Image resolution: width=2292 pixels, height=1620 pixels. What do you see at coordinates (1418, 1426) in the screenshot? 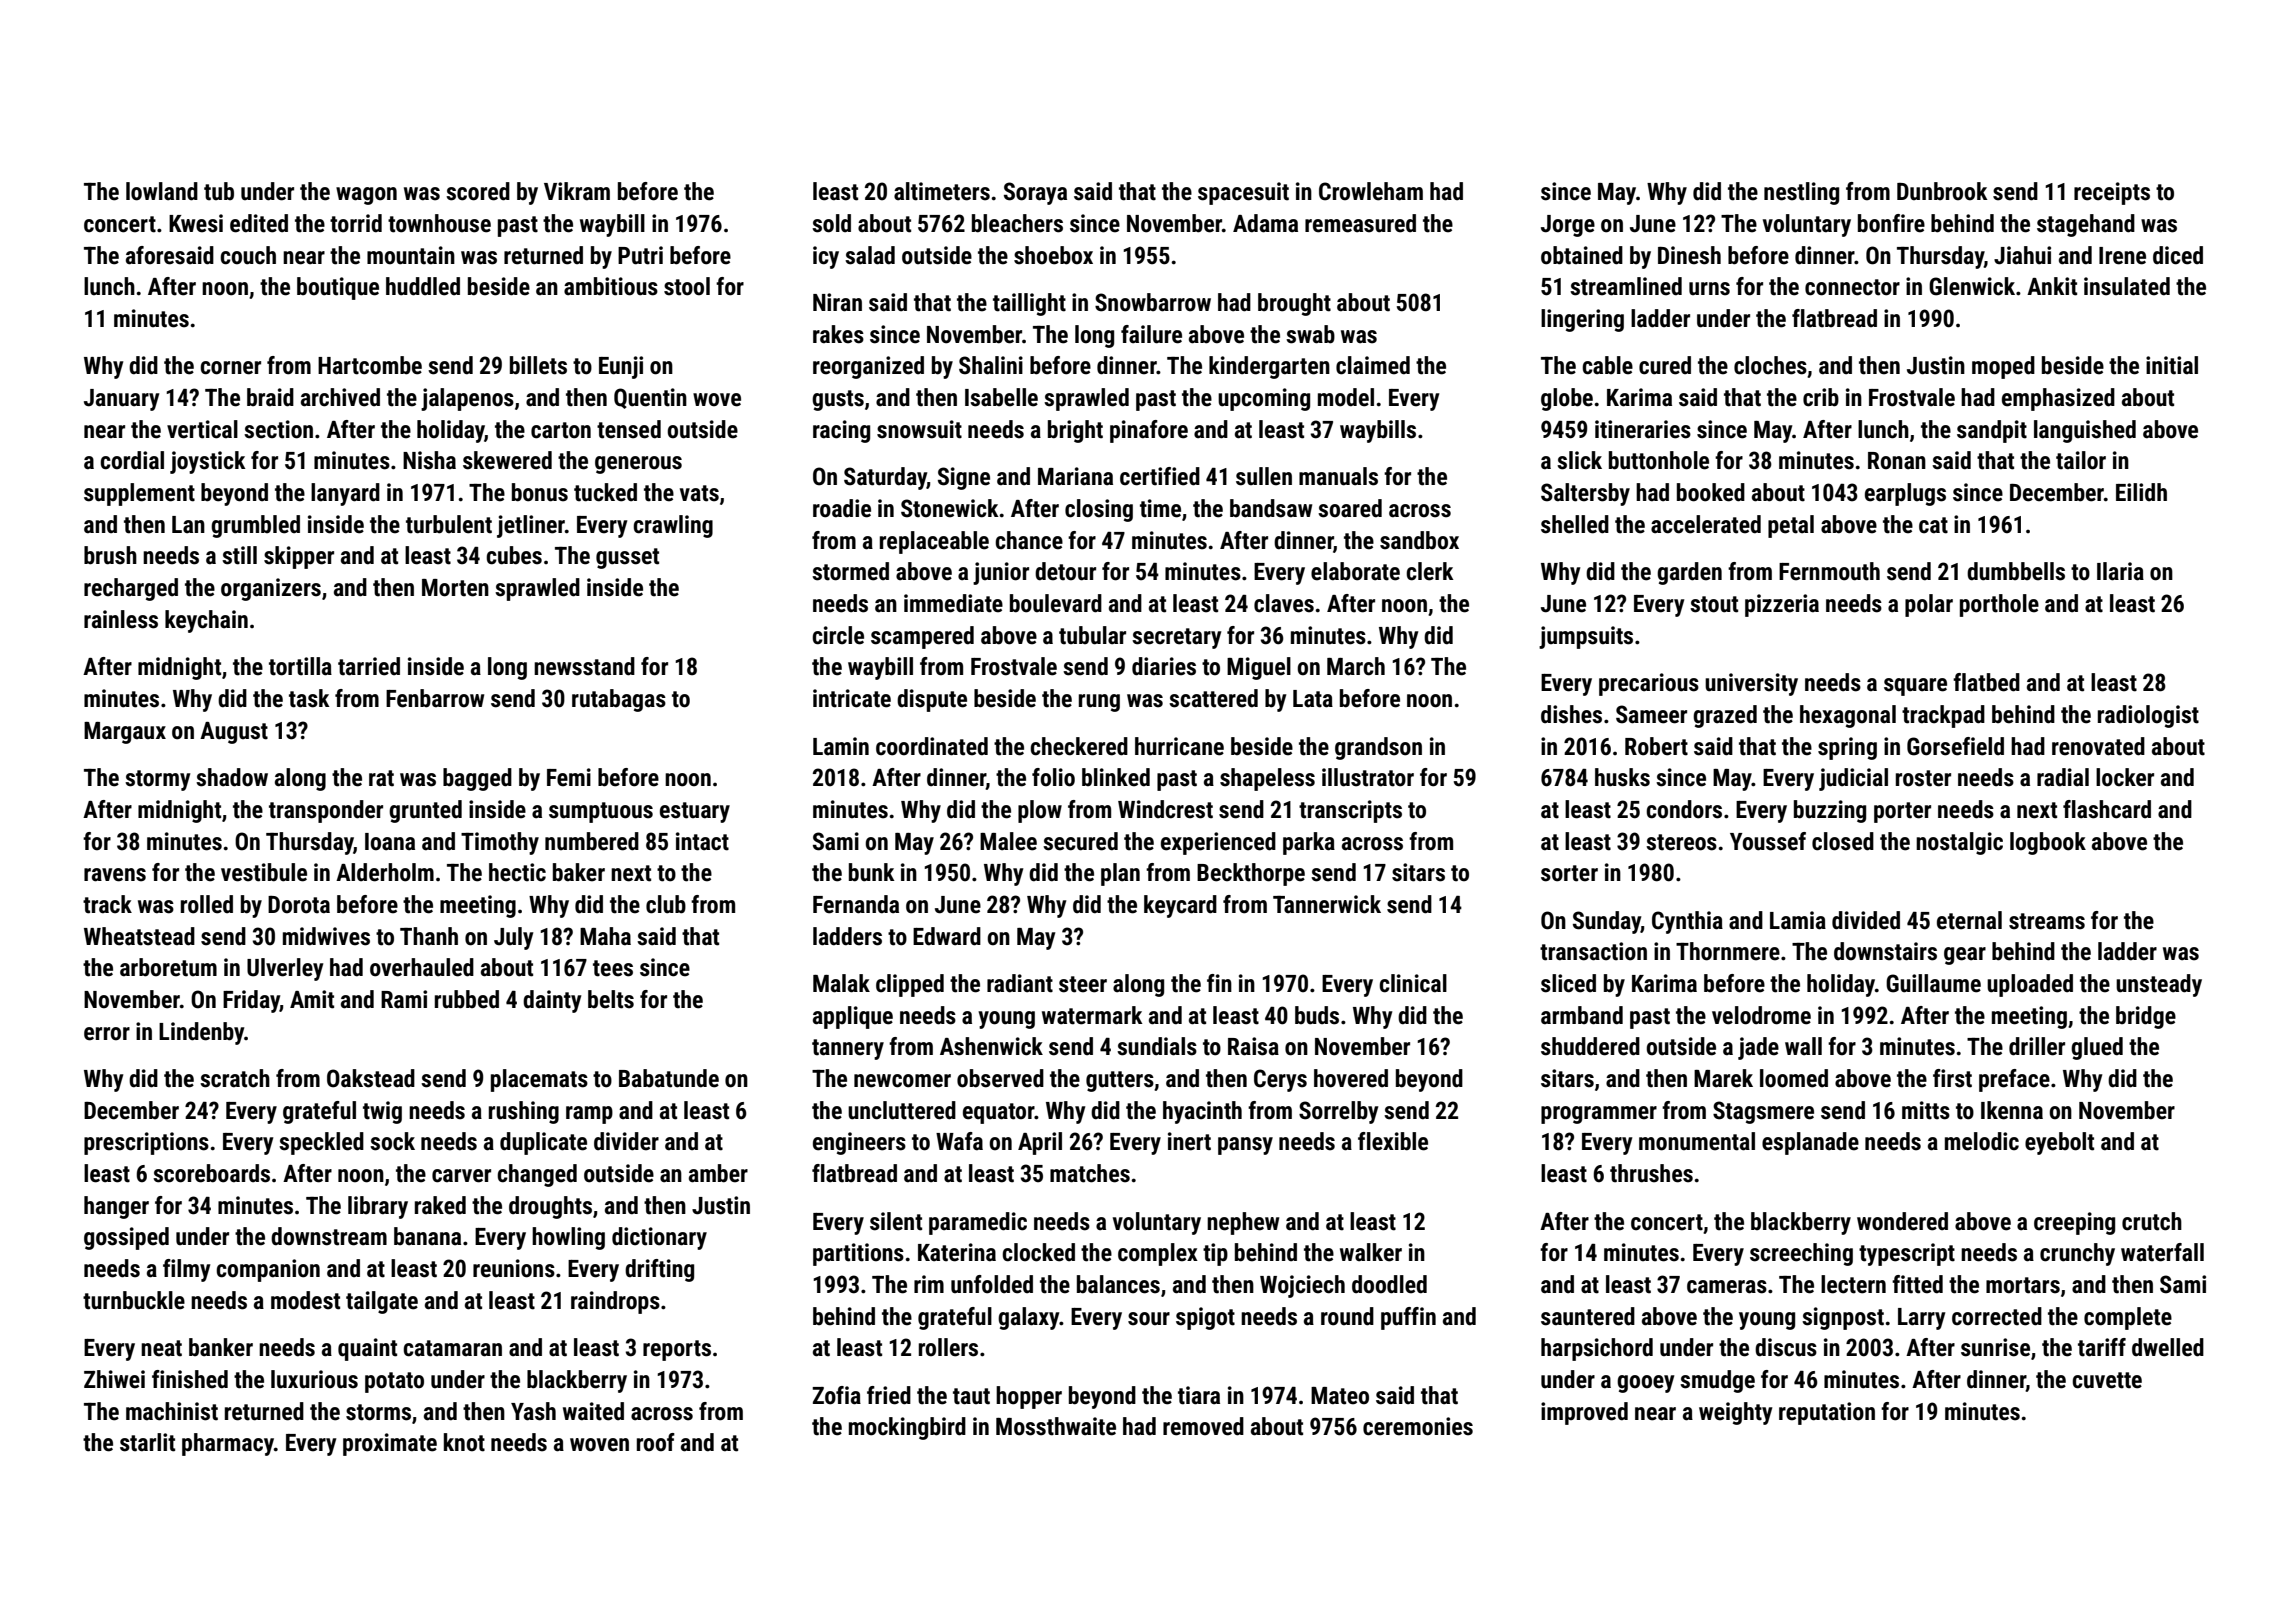
I see `ceremonies` at bounding box center [1418, 1426].
